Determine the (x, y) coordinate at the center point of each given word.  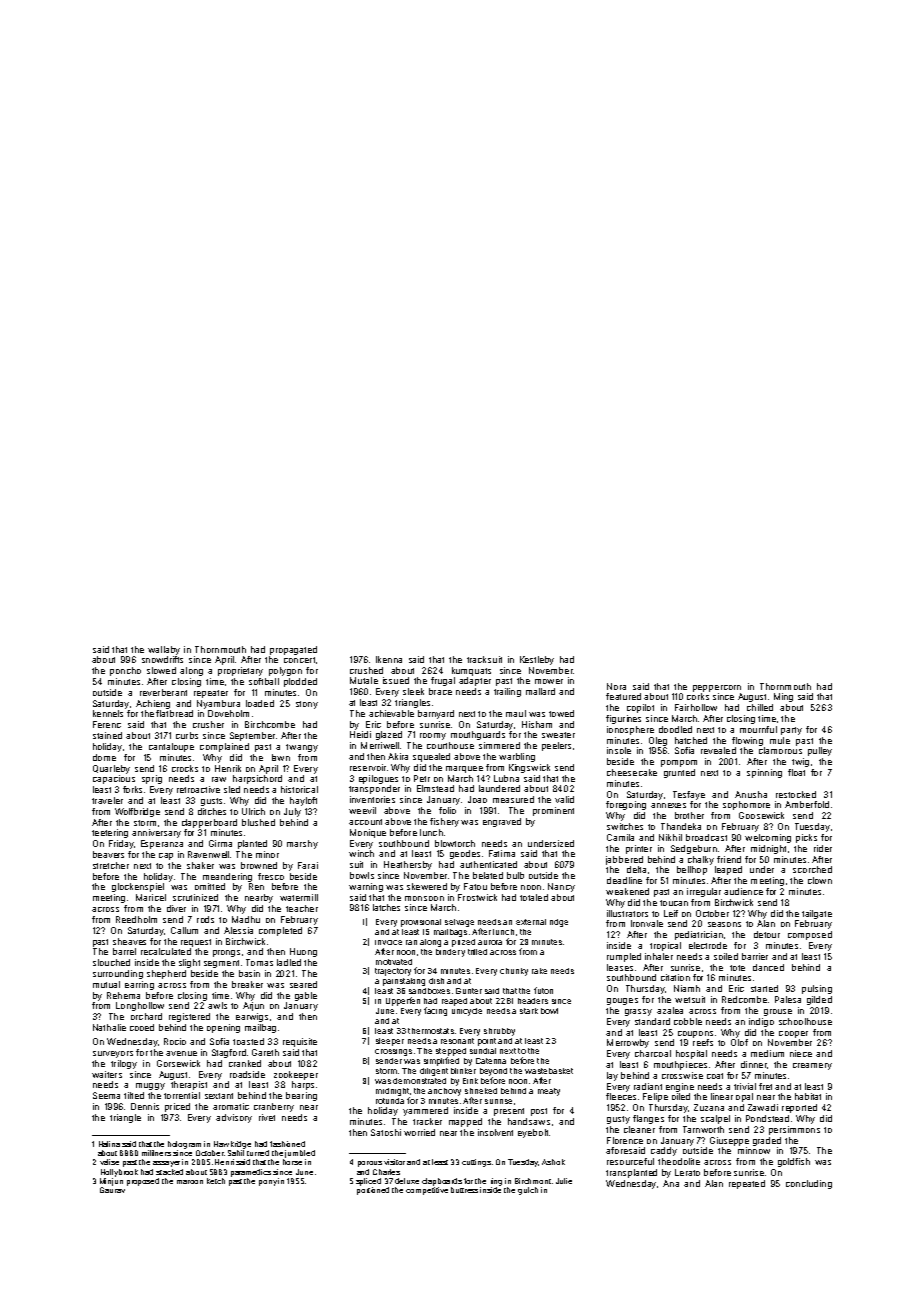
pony (268, 1183)
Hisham (537, 724)
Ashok (553, 1162)
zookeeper (296, 1075)
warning (366, 887)
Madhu (246, 919)
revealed (718, 750)
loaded (260, 703)
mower (549, 681)
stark (529, 1011)
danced (768, 967)
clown (820, 880)
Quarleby (111, 769)
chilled (760, 707)
